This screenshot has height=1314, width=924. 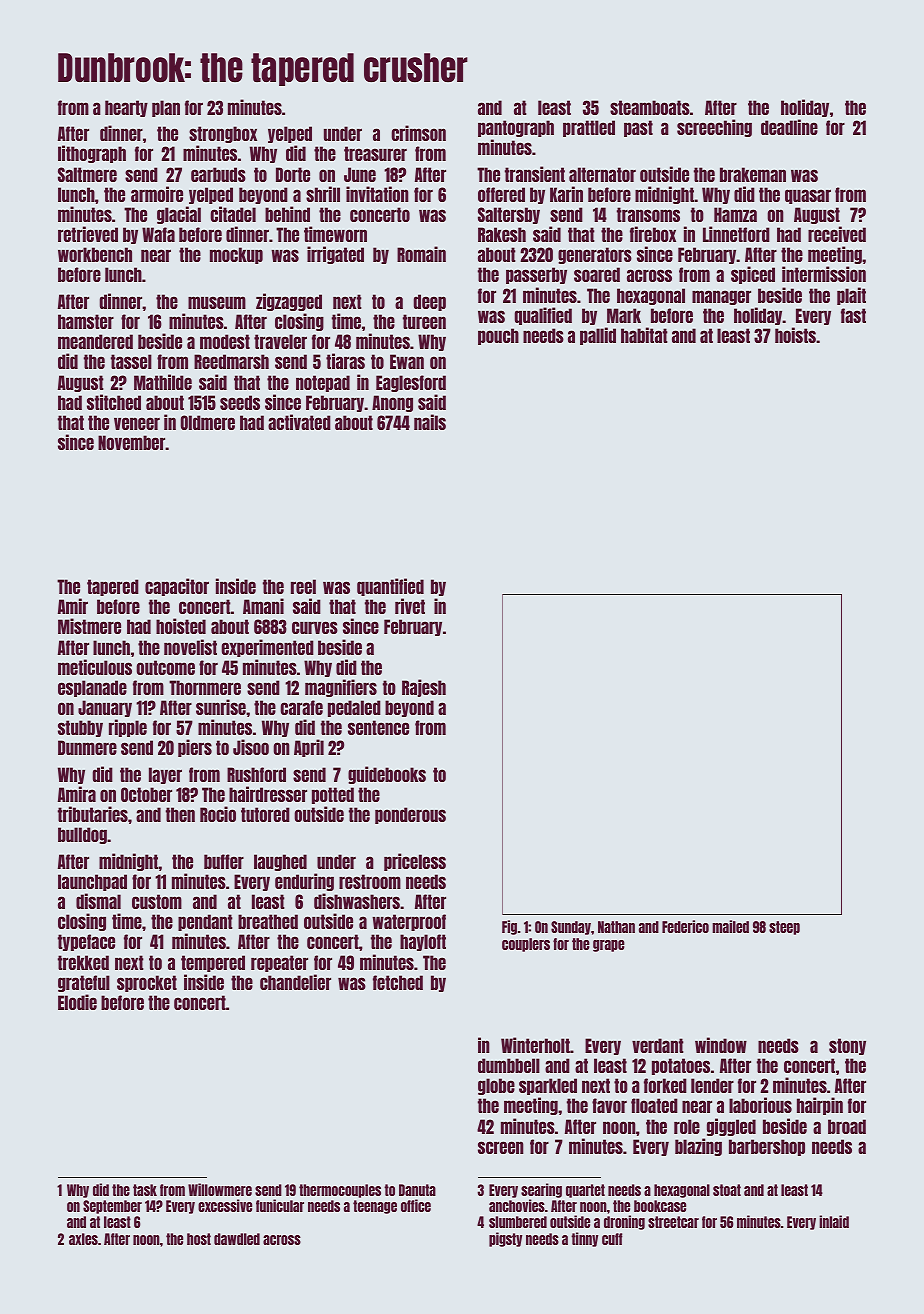 What do you see at coordinates (190, 647) in the screenshot?
I see `novelist` at bounding box center [190, 647].
